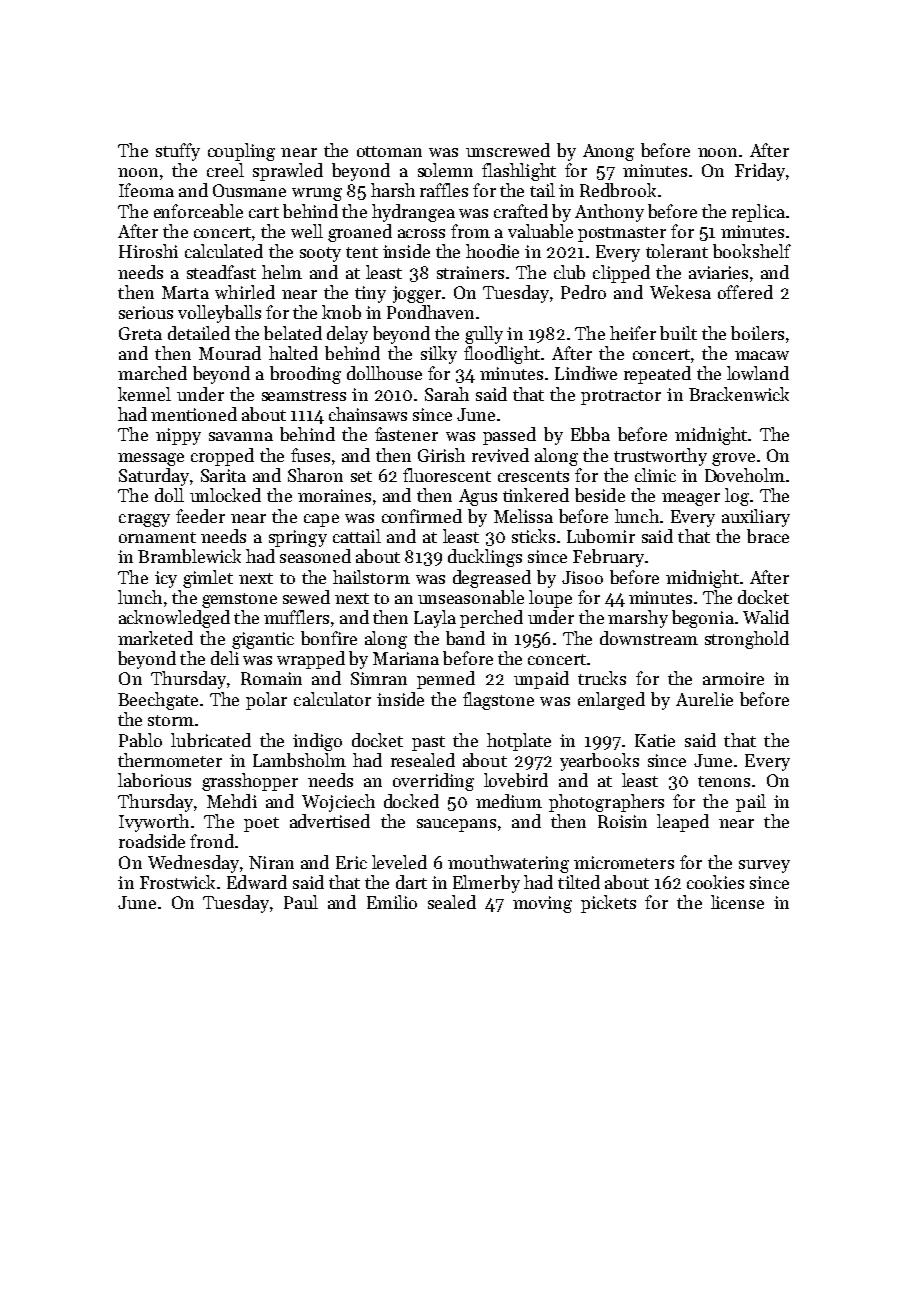 This page has height=1316, width=908. What do you see at coordinates (508, 150) in the page?
I see `unscrewed` at bounding box center [508, 150].
